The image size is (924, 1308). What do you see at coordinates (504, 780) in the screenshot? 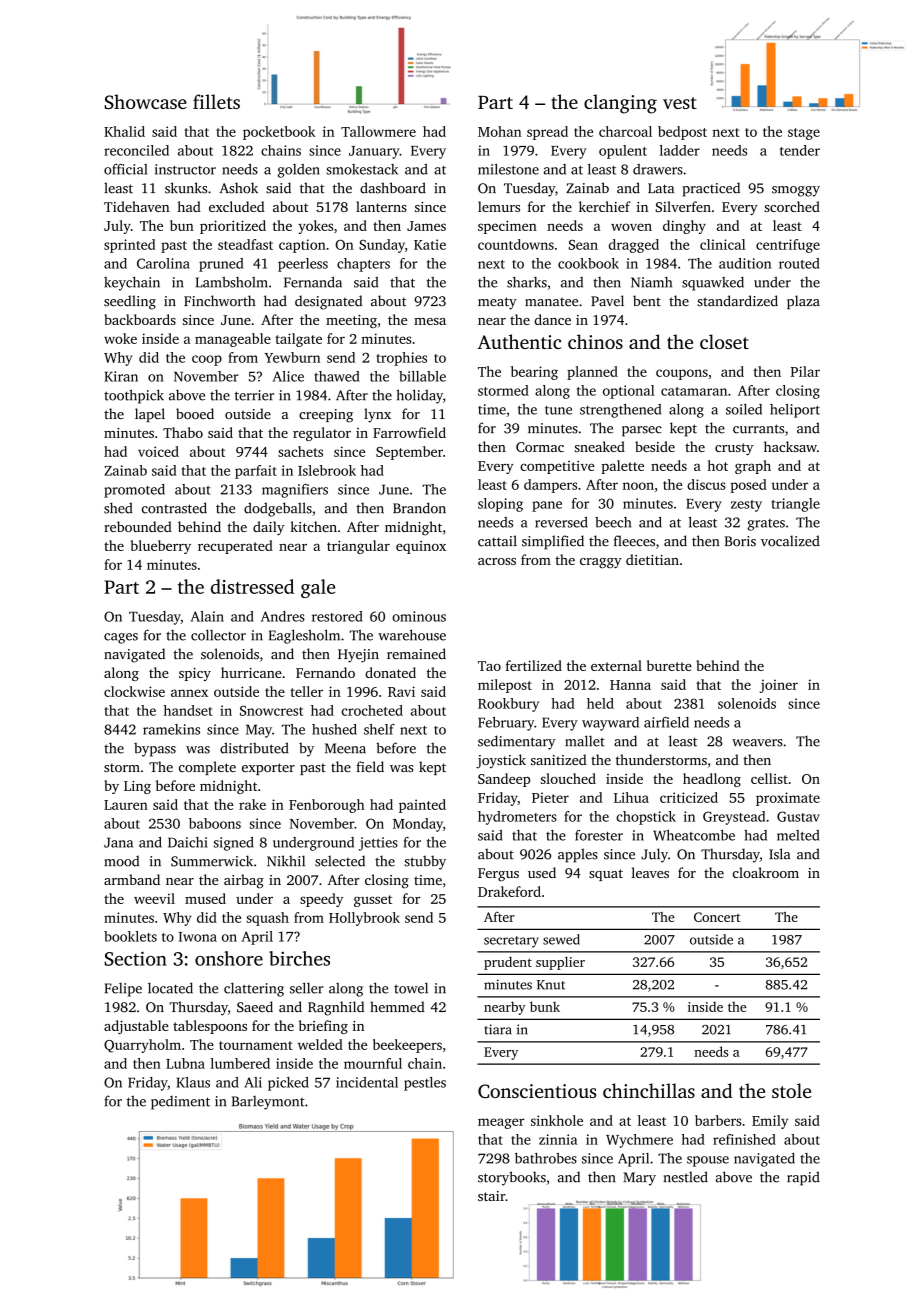
I see `Sandeep` at bounding box center [504, 780].
